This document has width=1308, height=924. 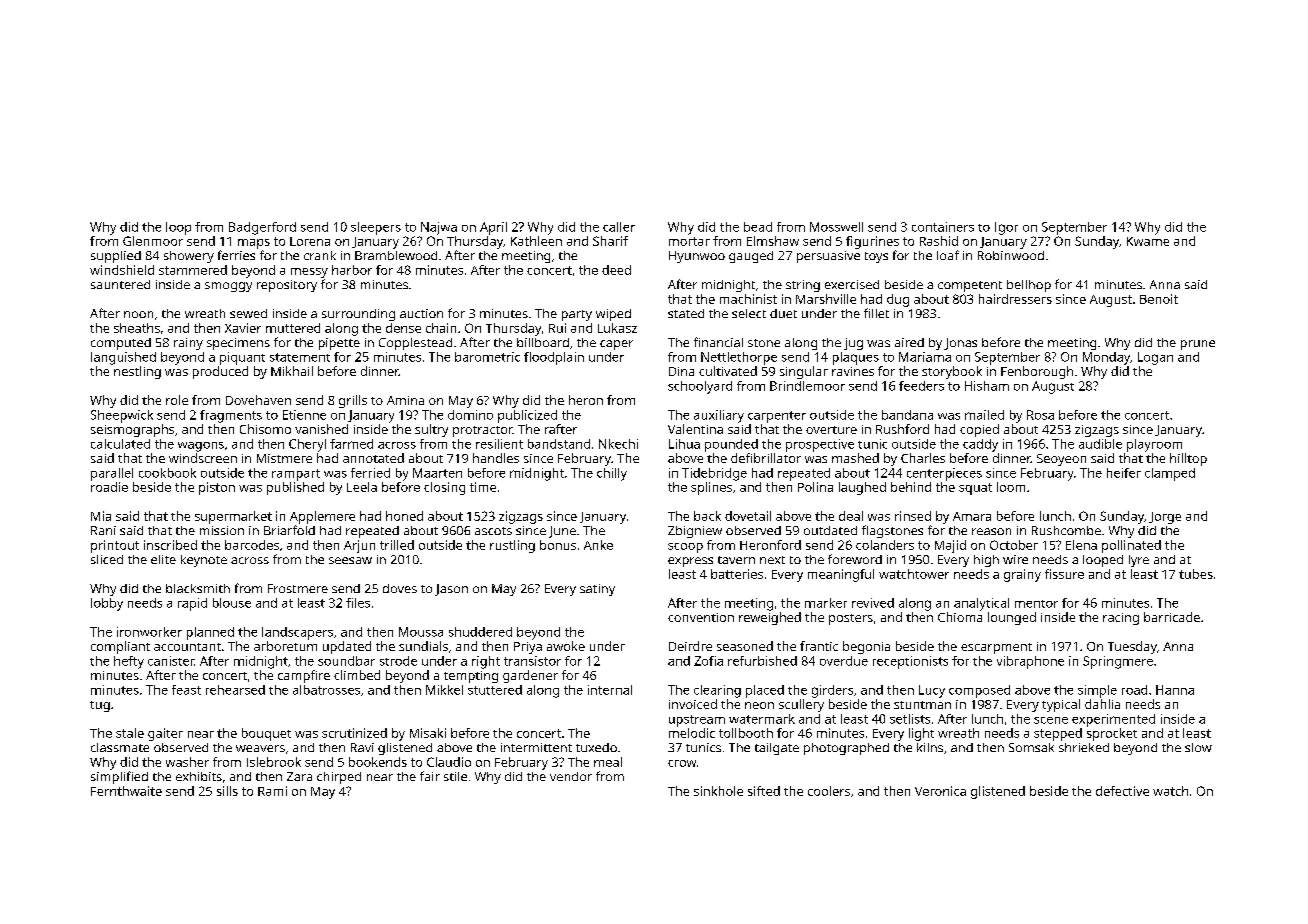 What do you see at coordinates (326, 690) in the document?
I see `albatrosses` at bounding box center [326, 690].
